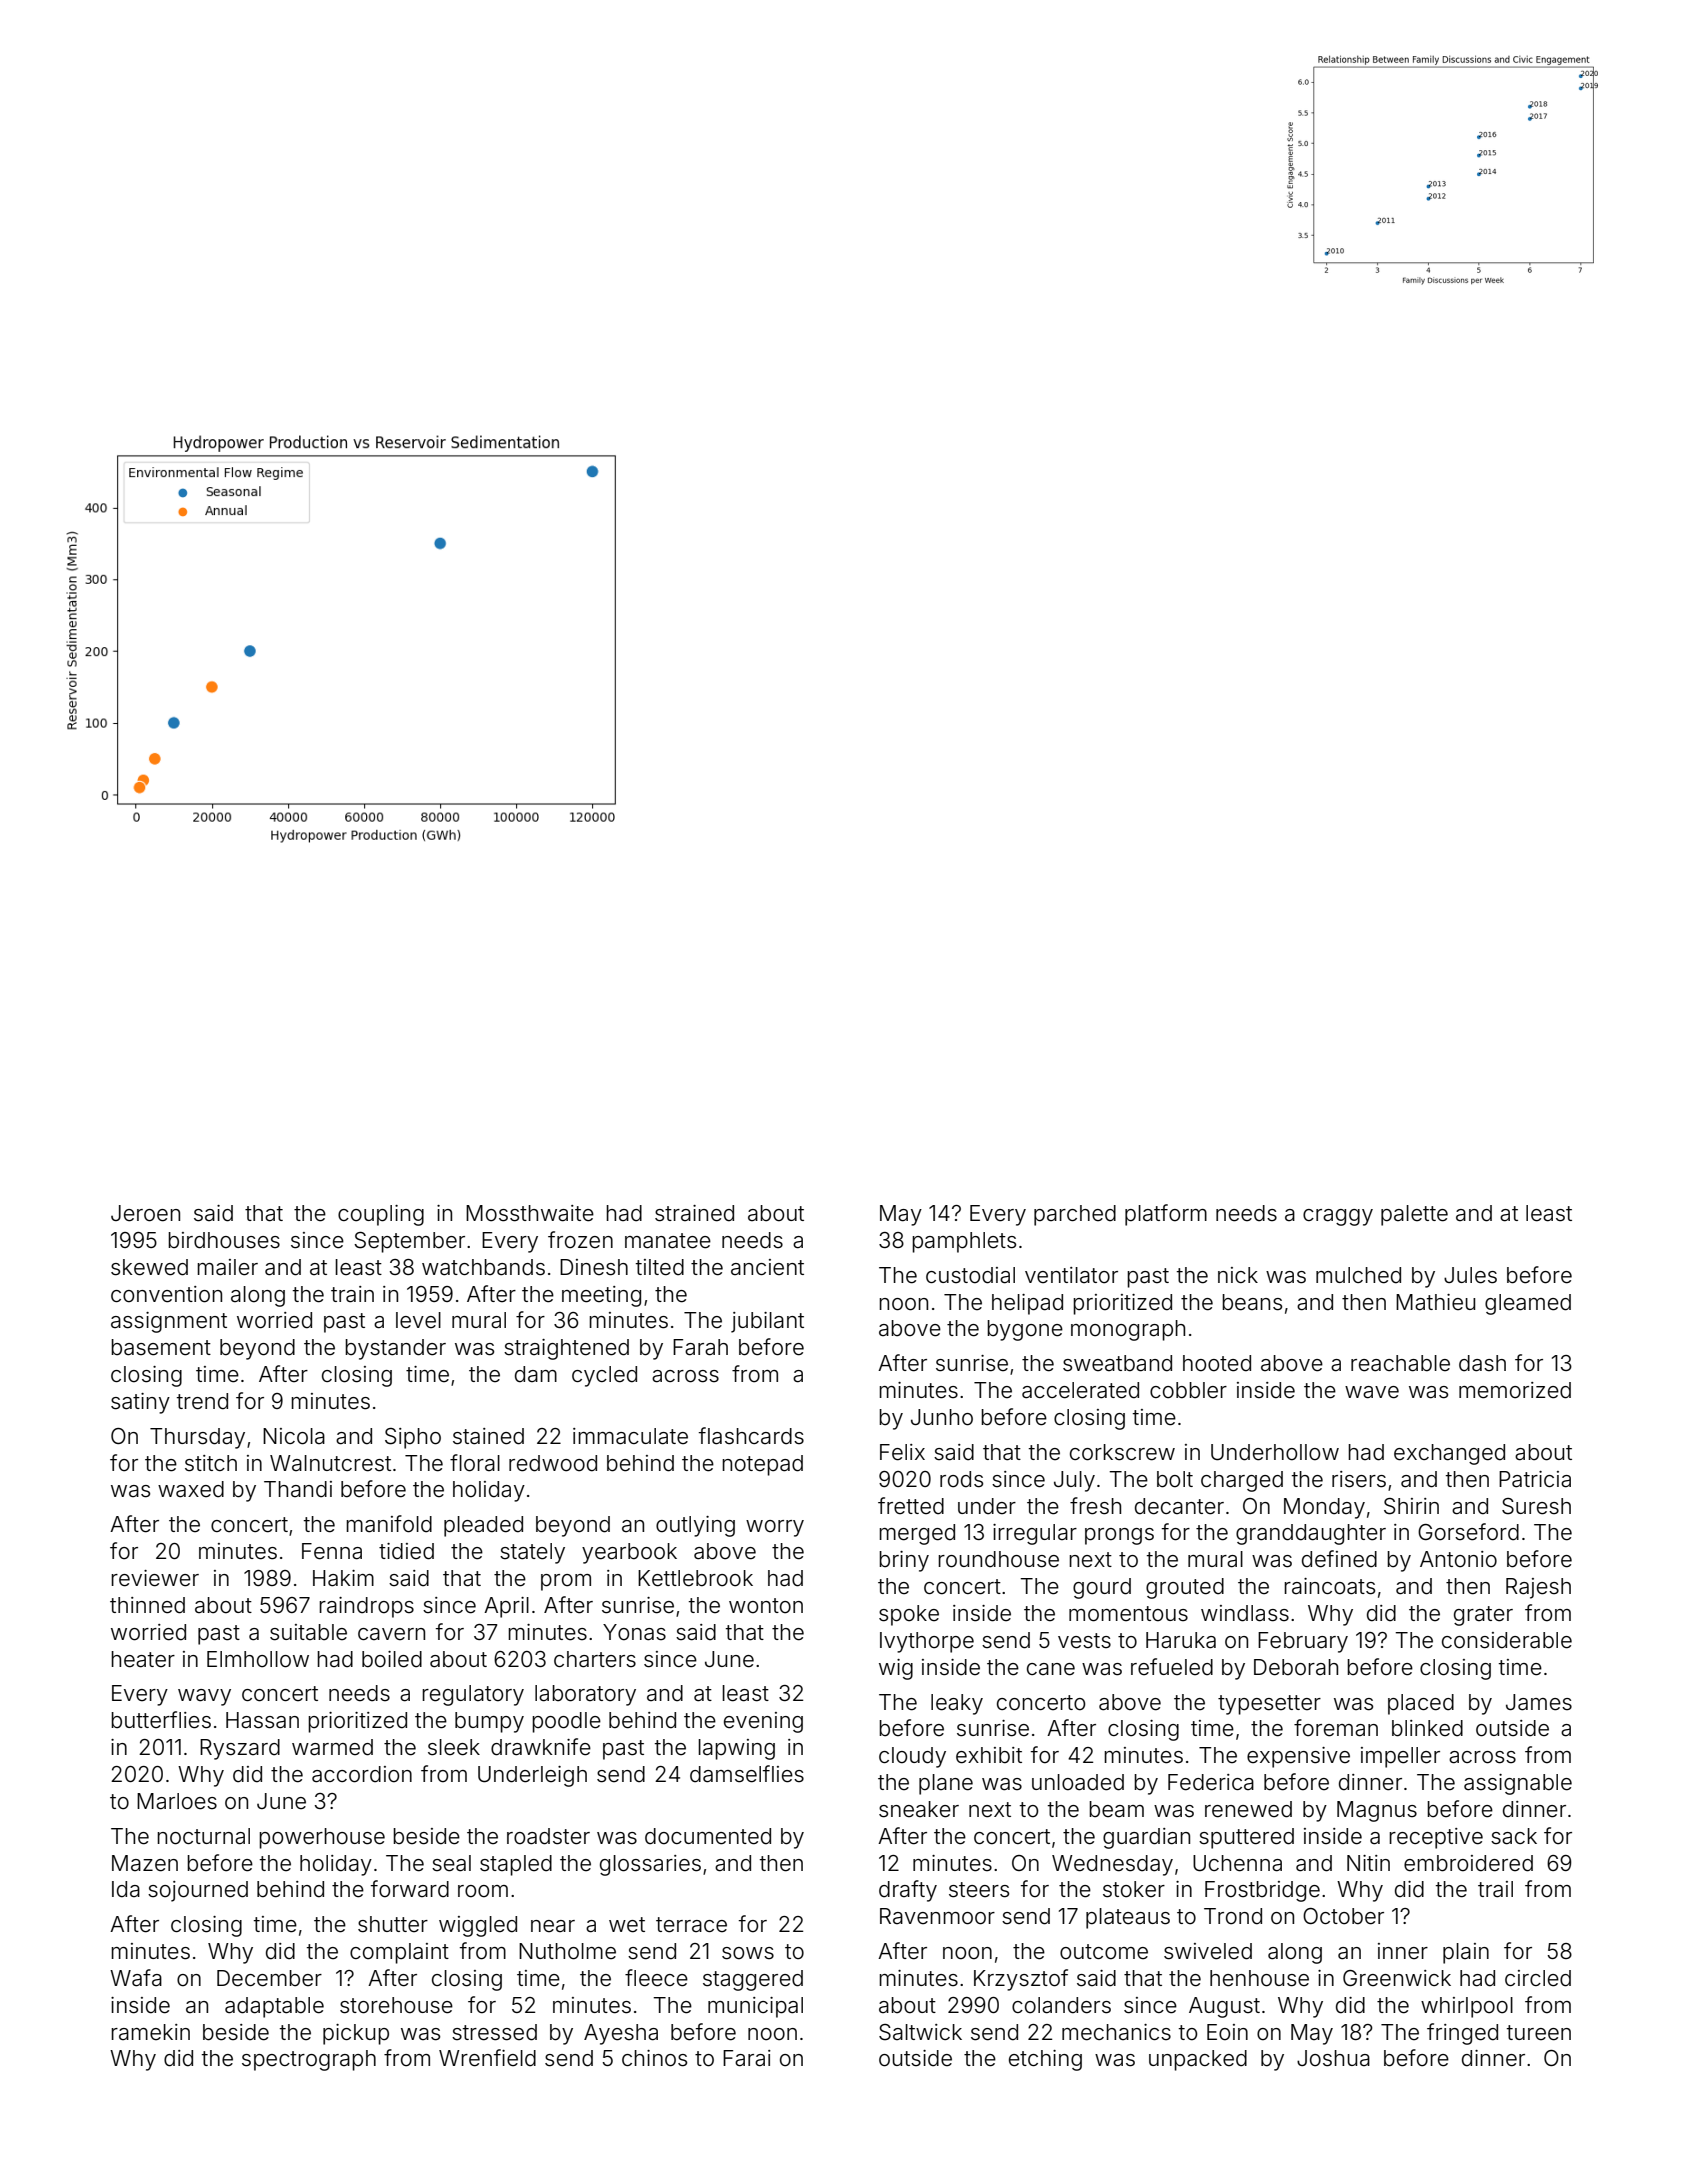 This page has height=2178, width=1683. Describe the element at coordinates (395, 1349) in the page. I see `bystander` at that location.
